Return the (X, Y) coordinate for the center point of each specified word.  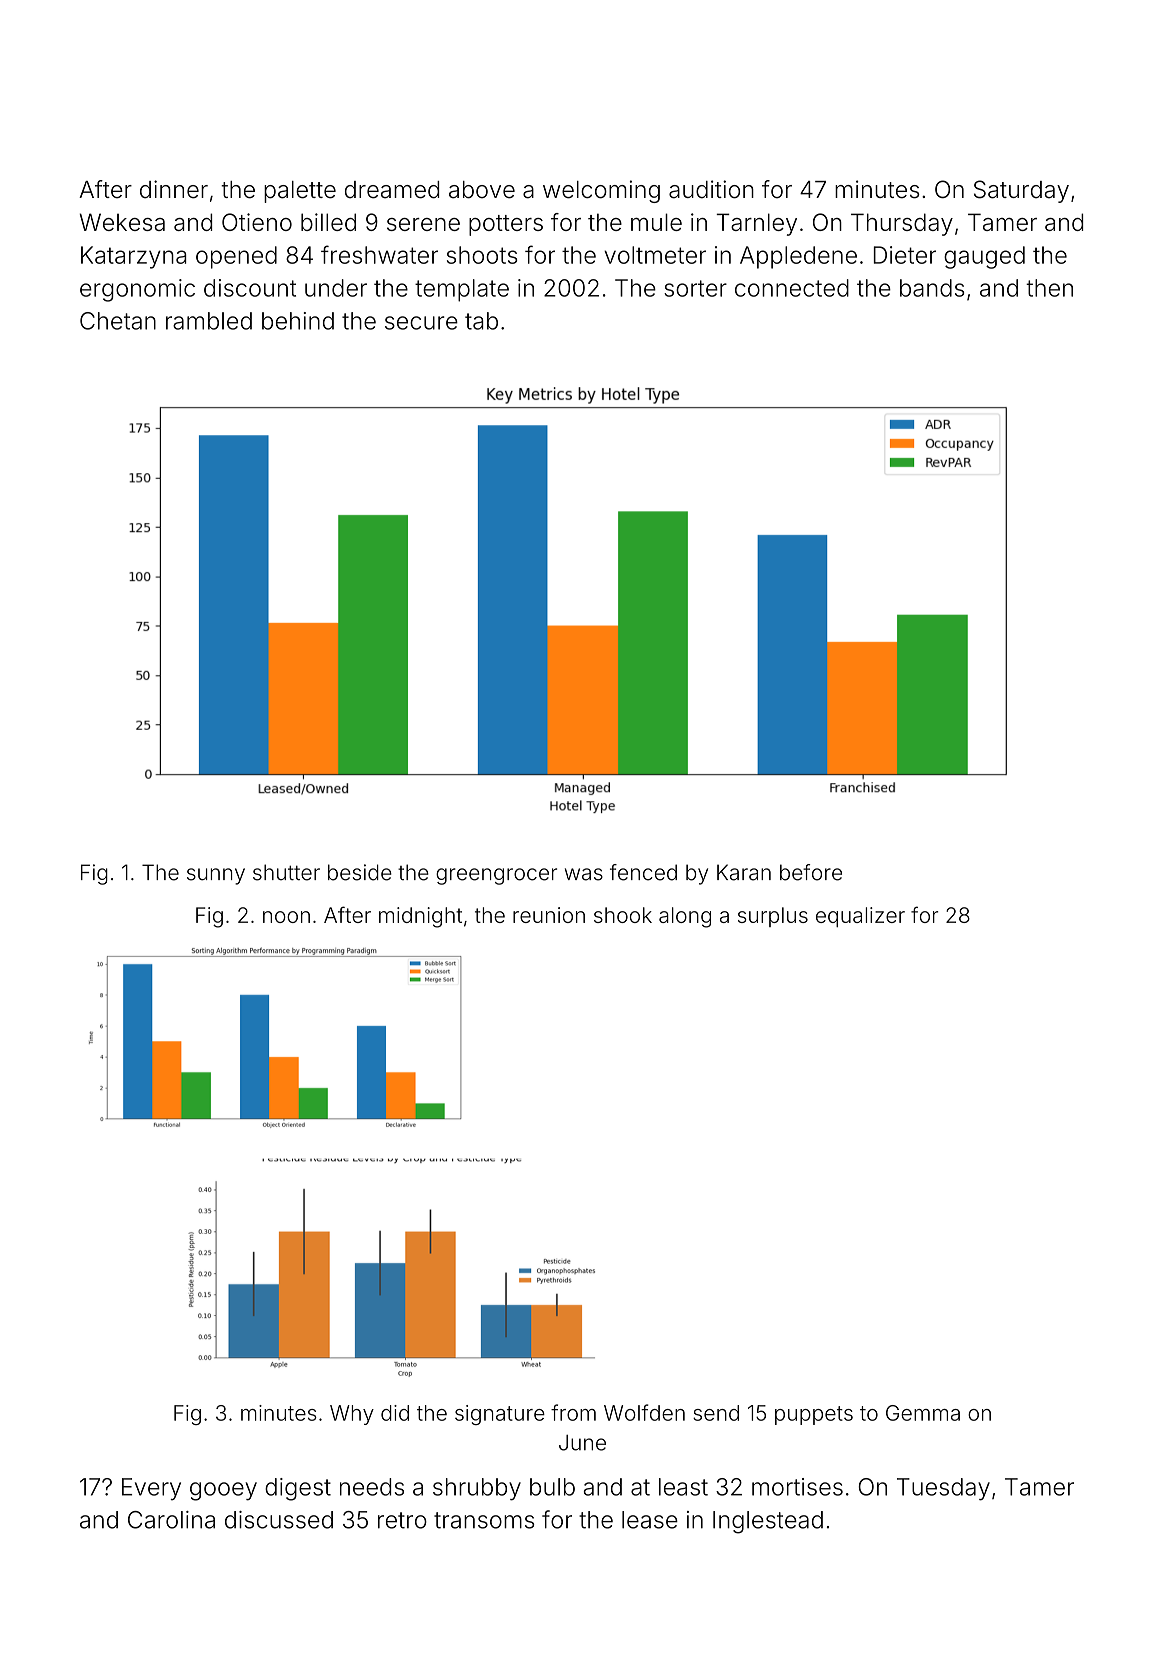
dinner (174, 189)
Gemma (923, 1413)
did (395, 1413)
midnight (420, 917)
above (482, 190)
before (811, 872)
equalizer (860, 917)
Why (352, 1415)
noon (286, 917)
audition (711, 189)
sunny (216, 876)
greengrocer (496, 876)
